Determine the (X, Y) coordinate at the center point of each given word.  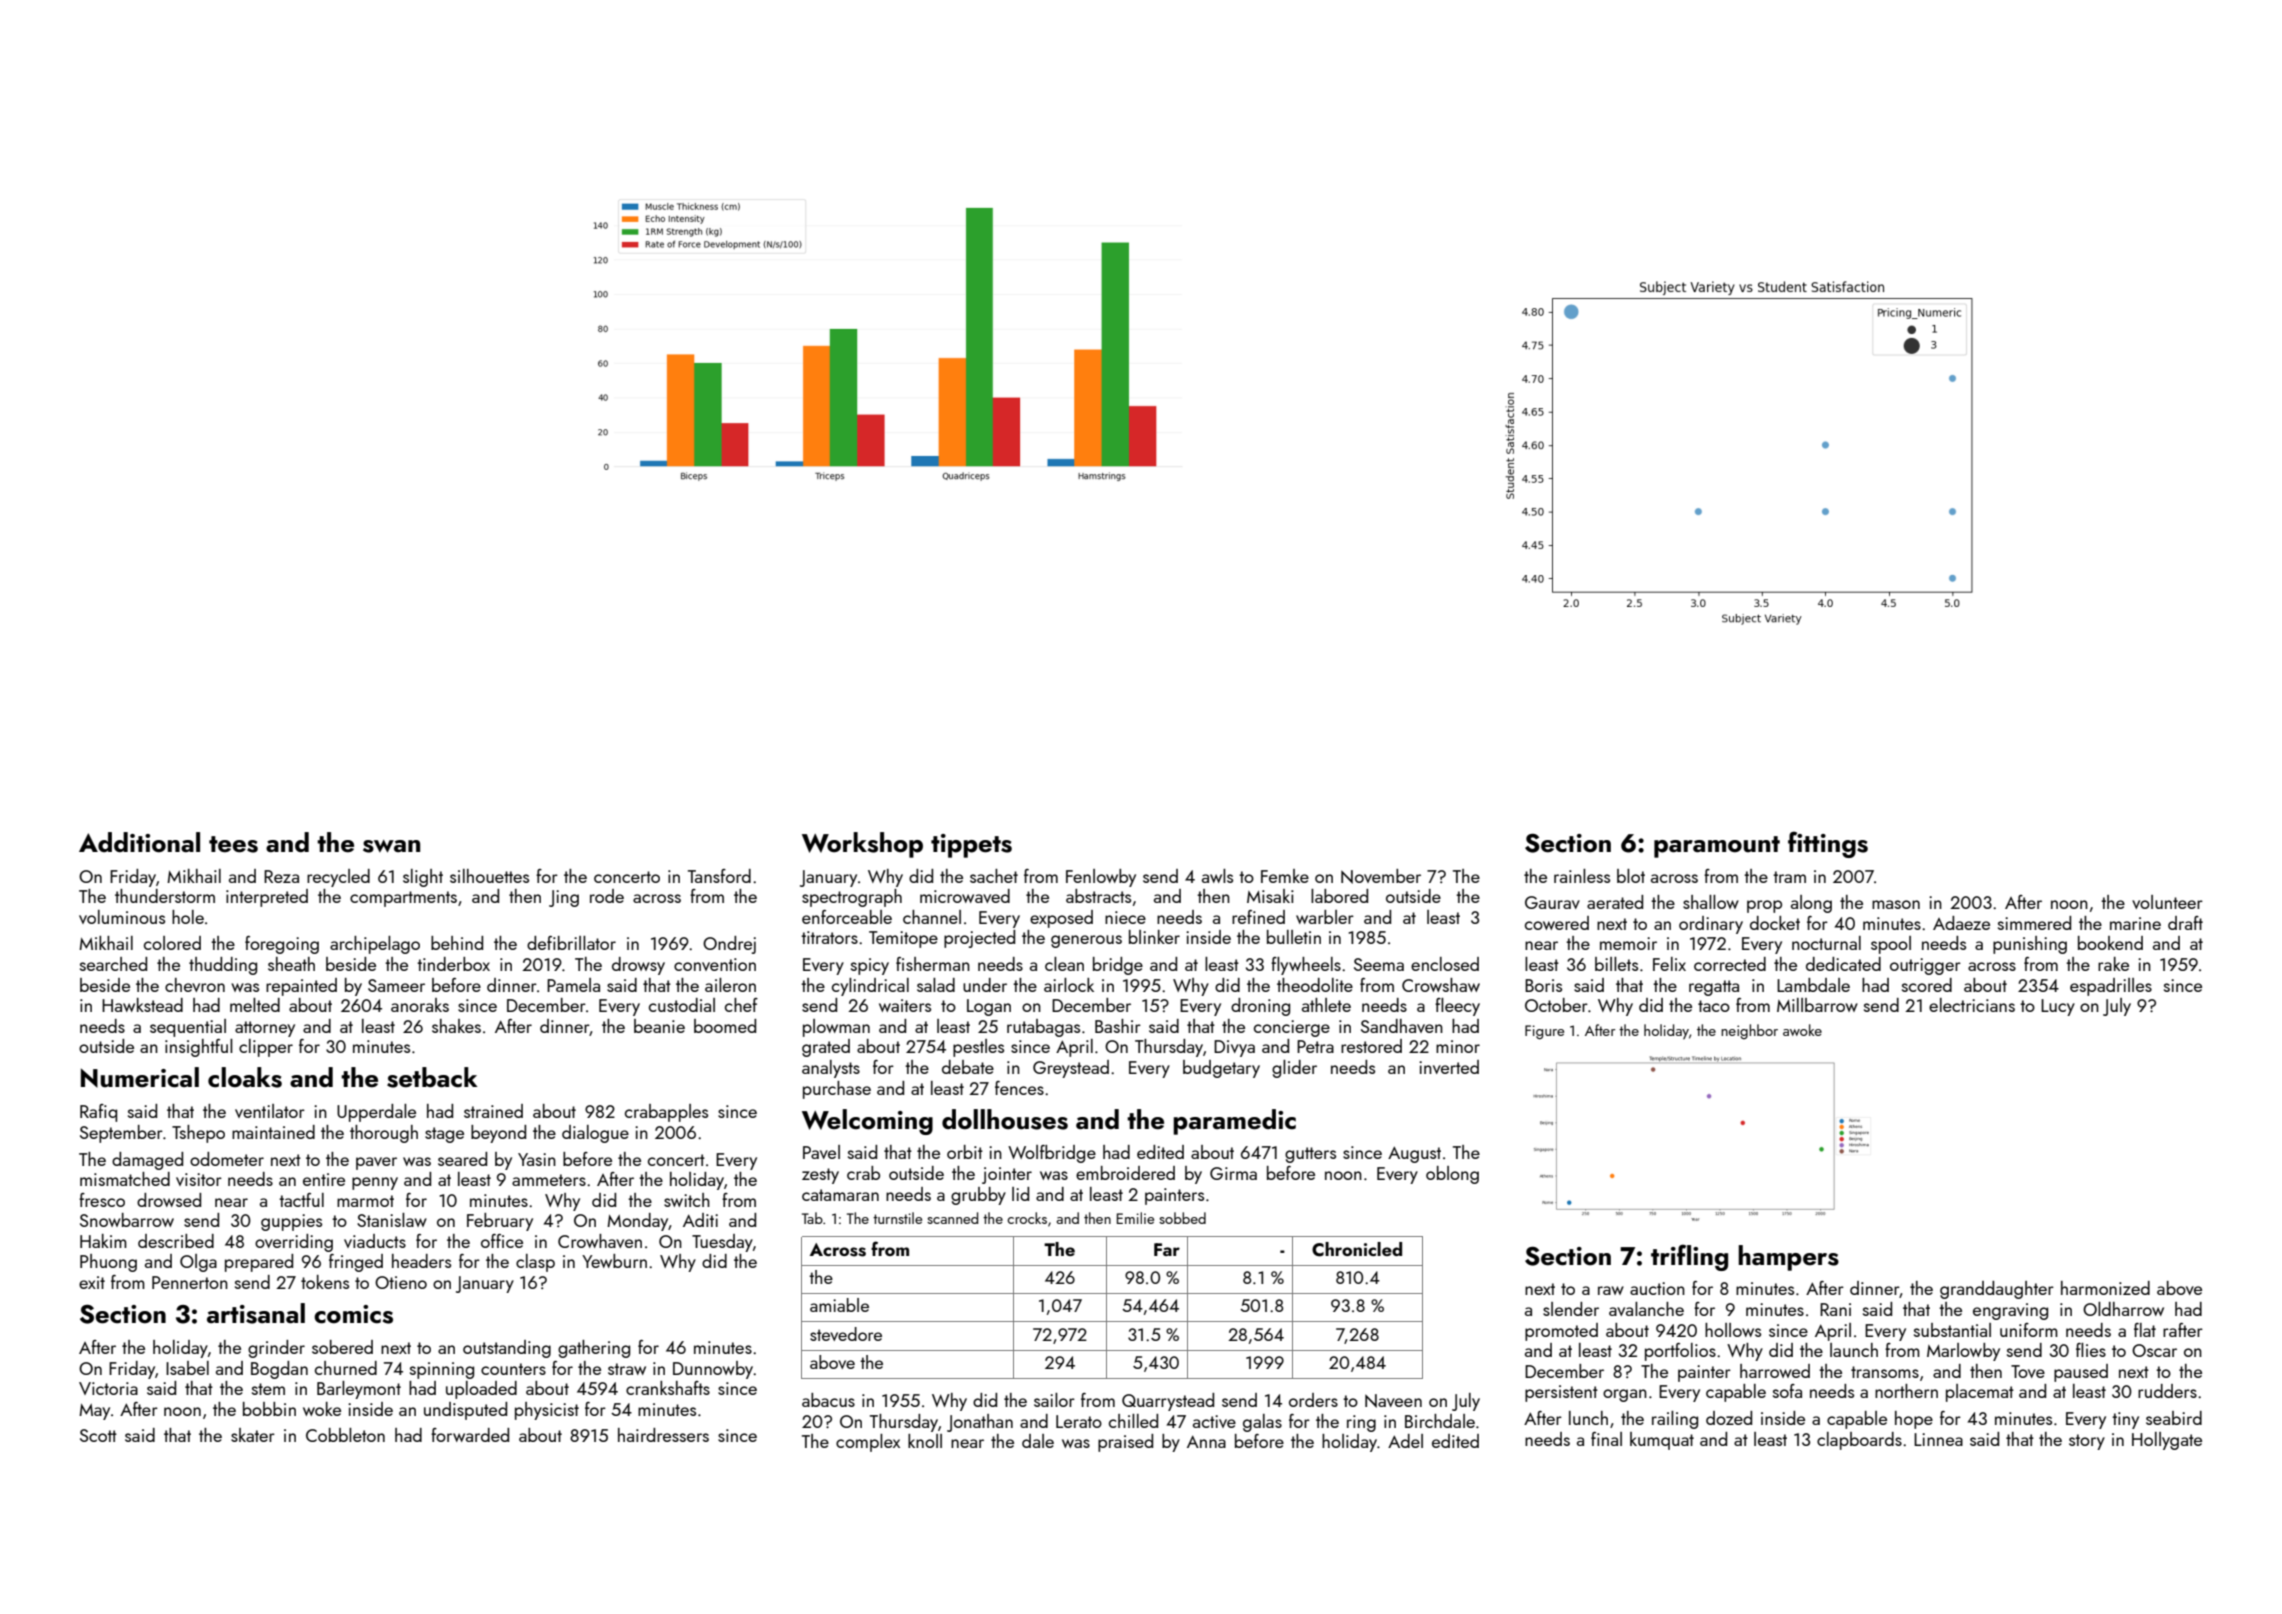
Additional (139, 842)
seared (462, 1159)
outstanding (507, 1349)
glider (1294, 1069)
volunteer (2167, 902)
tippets (971, 846)
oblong (1452, 1175)
